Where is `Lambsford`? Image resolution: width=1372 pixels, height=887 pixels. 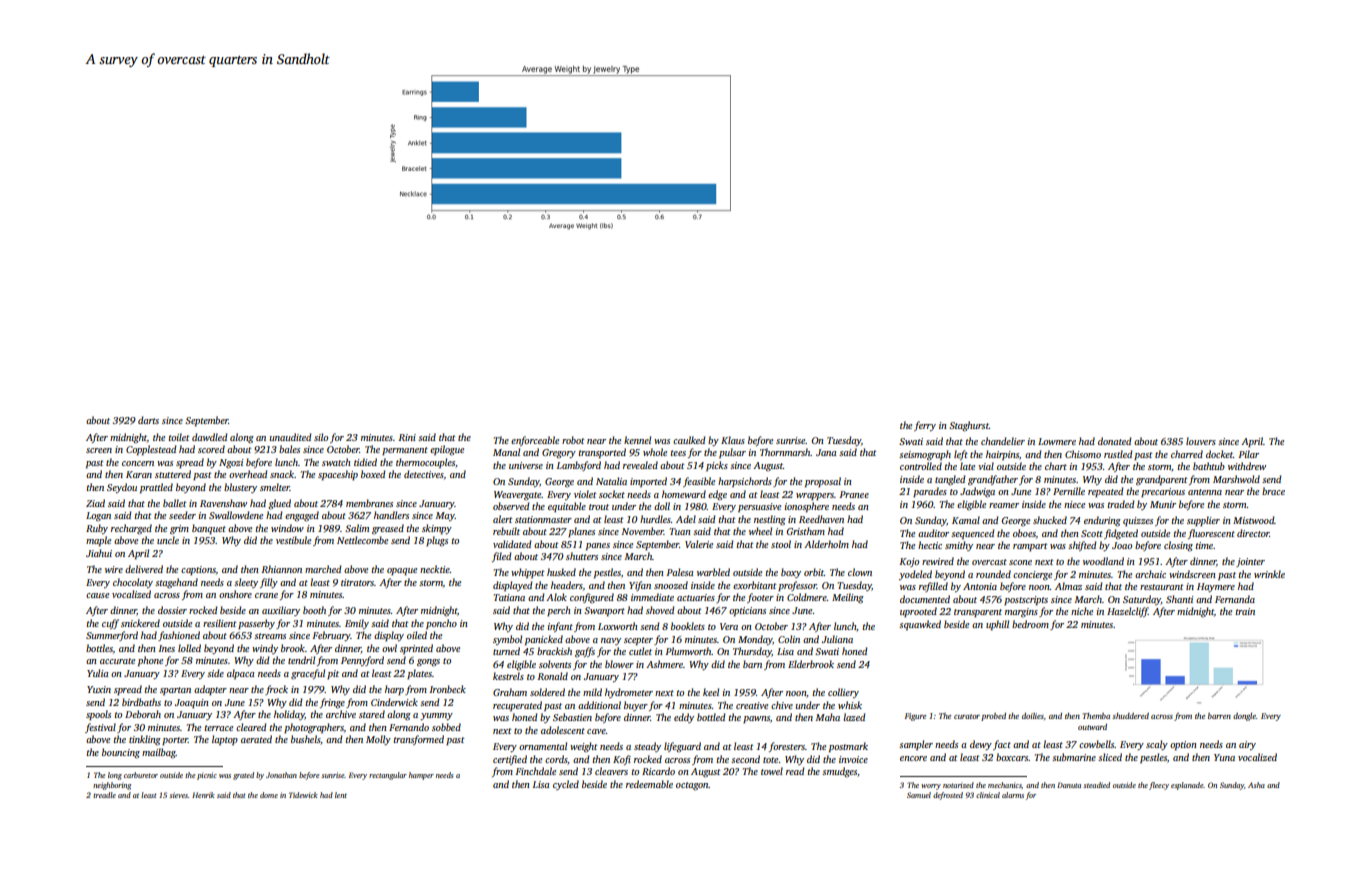 Lambsford is located at coordinates (579, 466).
